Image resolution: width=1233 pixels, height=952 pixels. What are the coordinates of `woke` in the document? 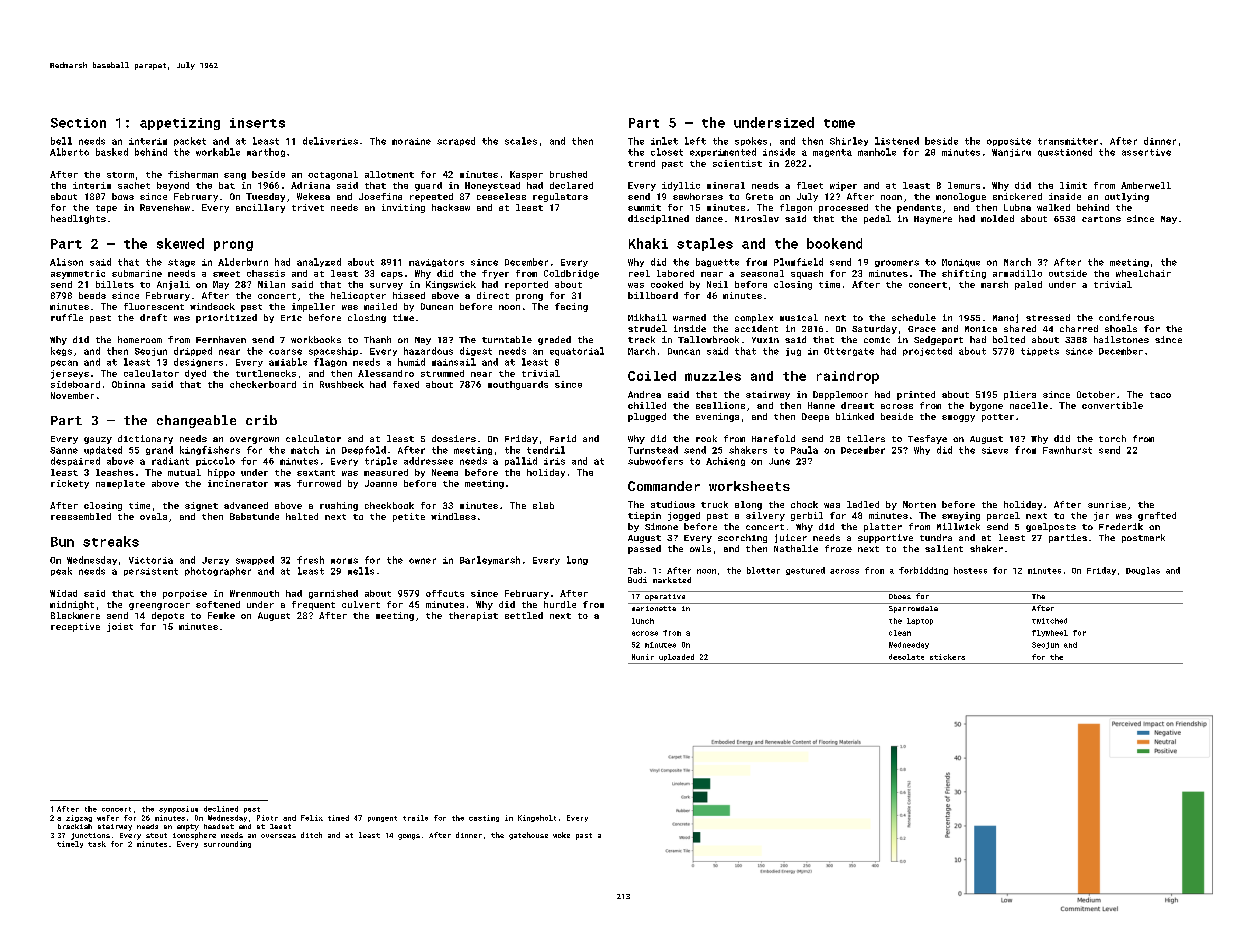 It's located at (561, 835).
